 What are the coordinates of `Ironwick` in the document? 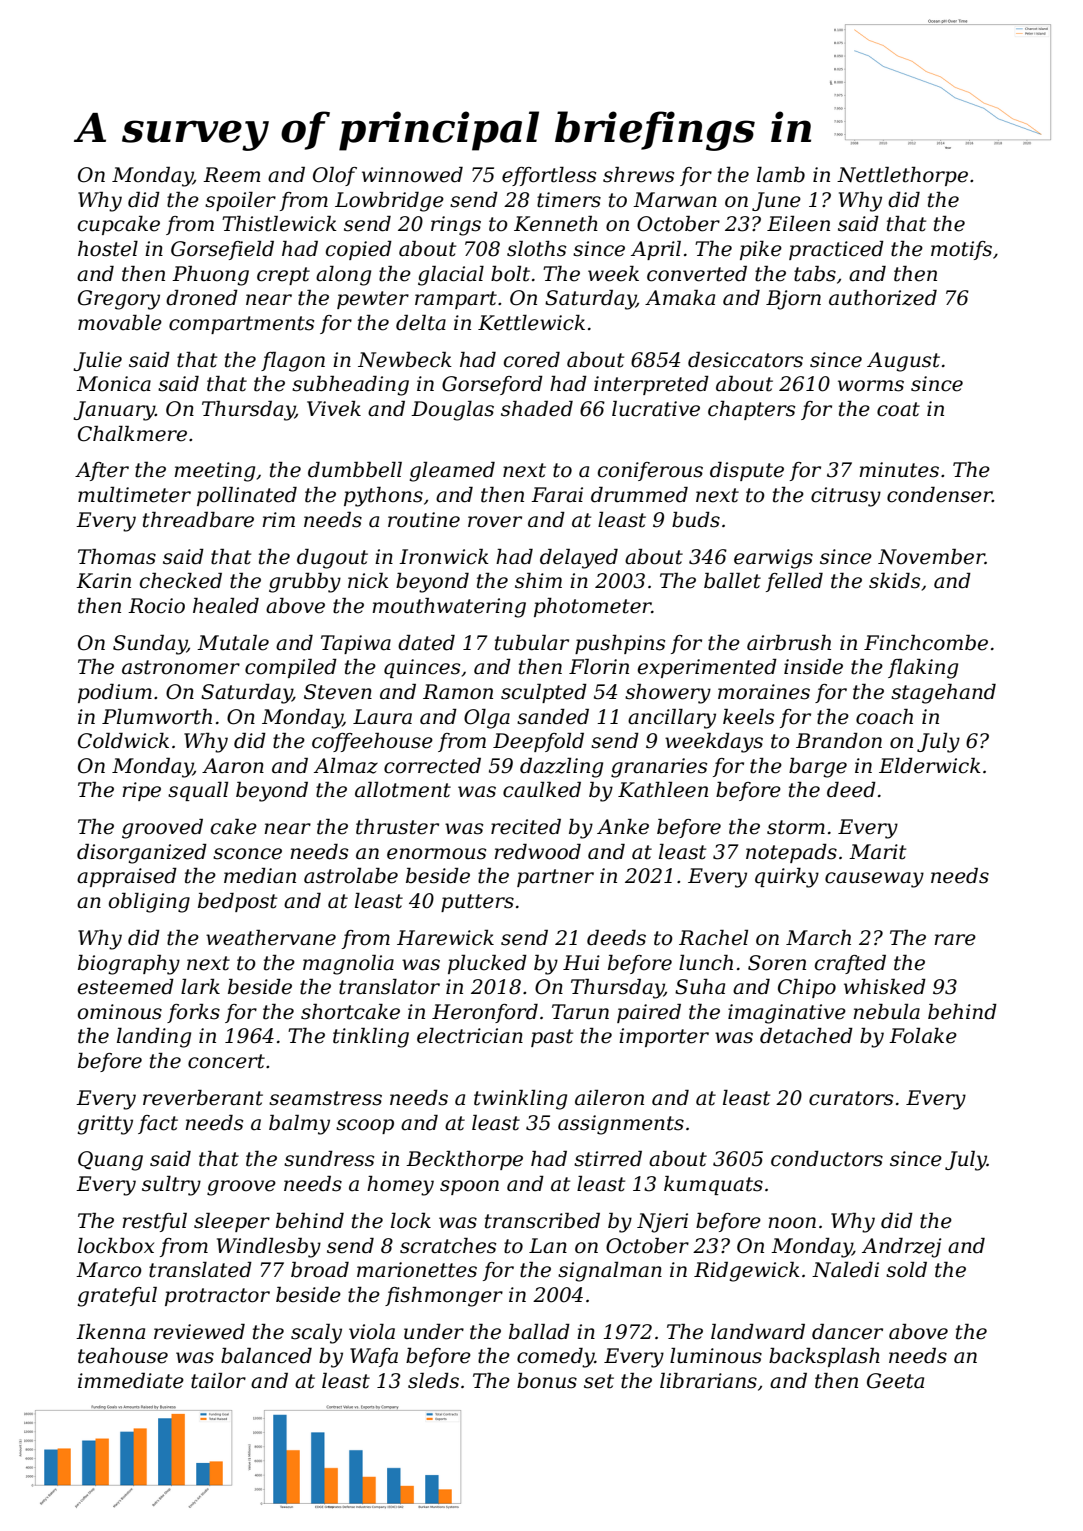 It's located at (444, 557).
